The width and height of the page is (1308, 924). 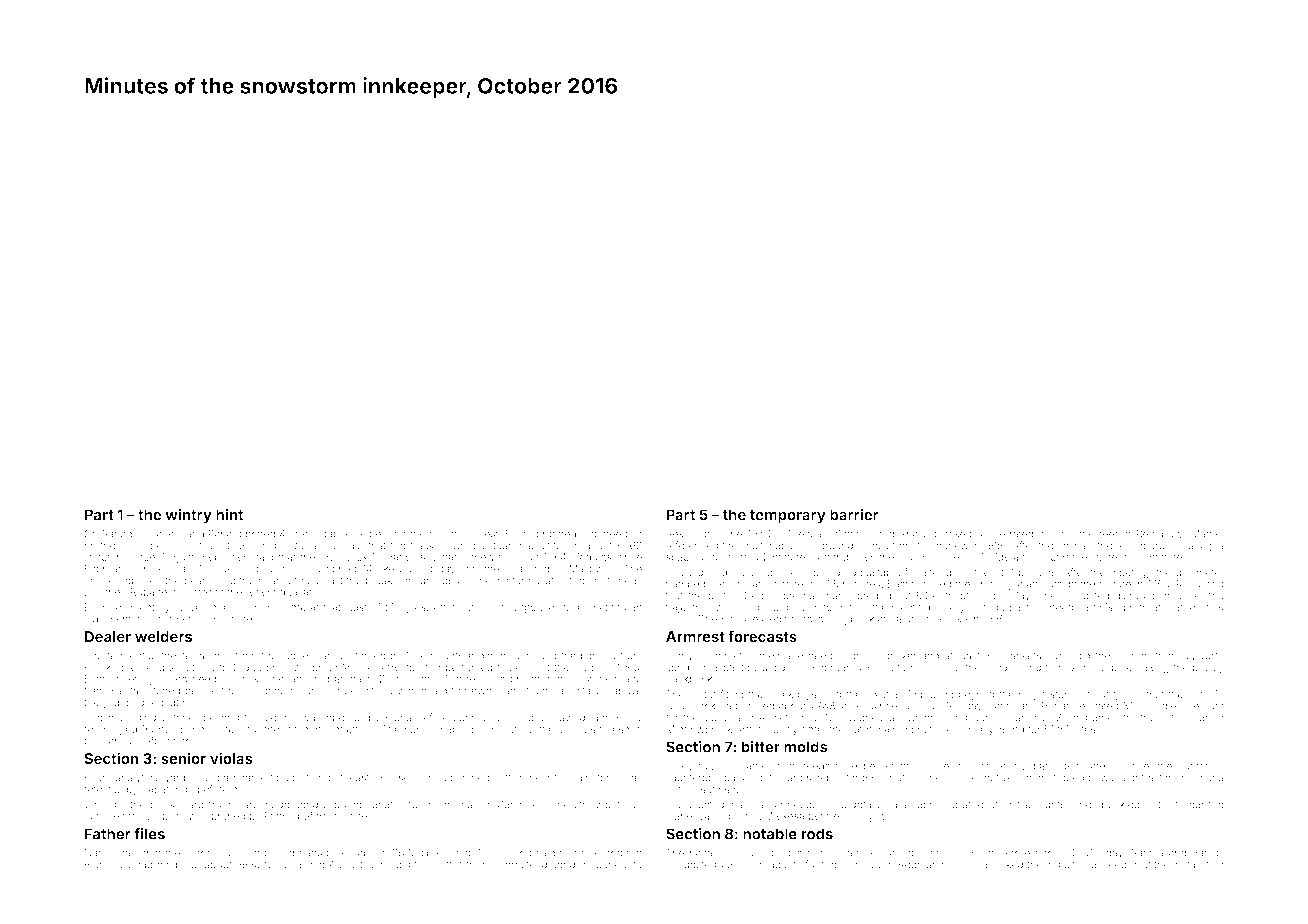 What do you see at coordinates (509, 581) in the page?
I see `jointer` at bounding box center [509, 581].
